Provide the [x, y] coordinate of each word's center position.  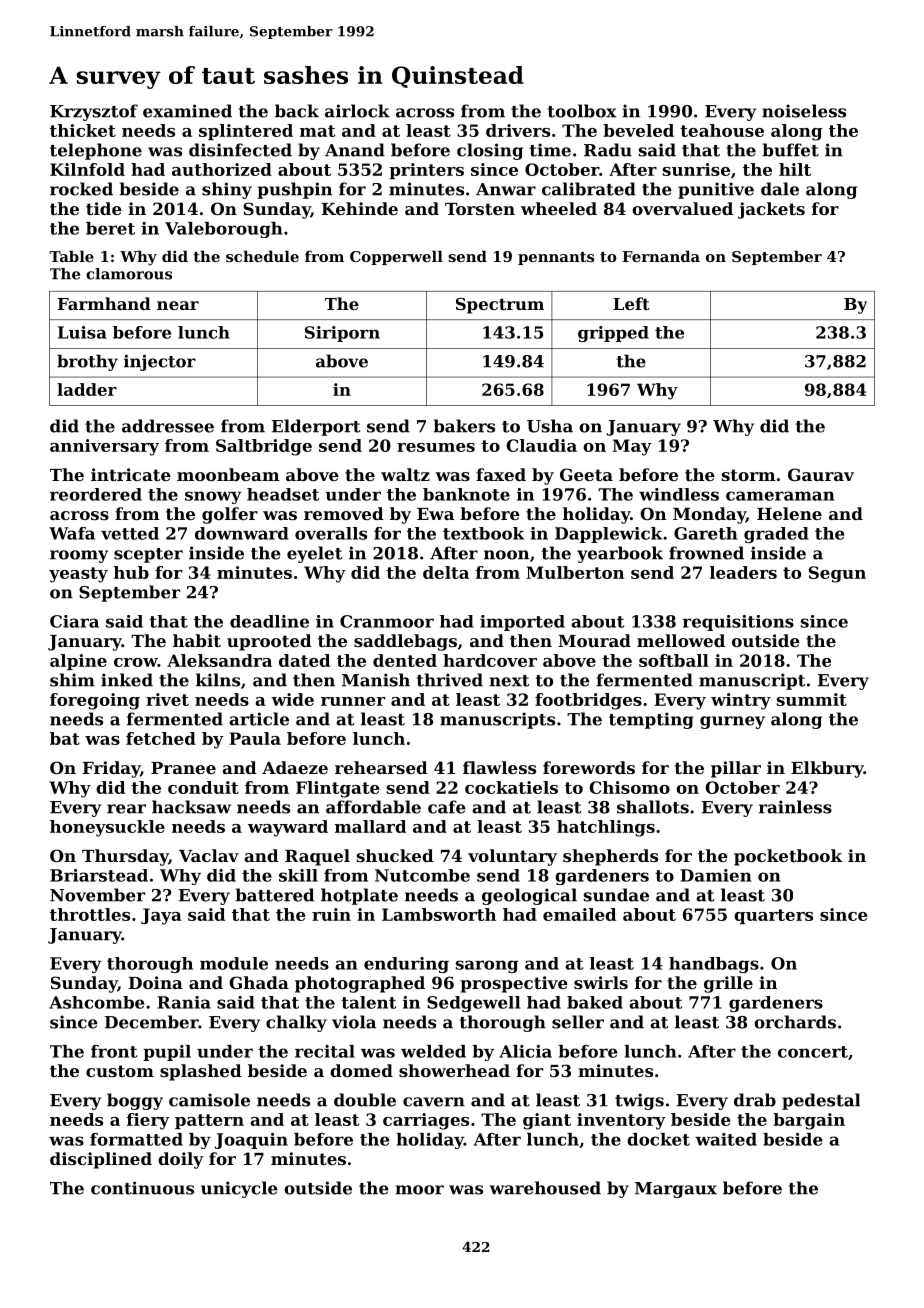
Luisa [82, 332]
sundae [616, 895]
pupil [167, 1053]
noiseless [804, 111]
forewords [589, 767]
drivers [518, 130]
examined [187, 111]
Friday [111, 769]
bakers [464, 426]
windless [679, 494]
